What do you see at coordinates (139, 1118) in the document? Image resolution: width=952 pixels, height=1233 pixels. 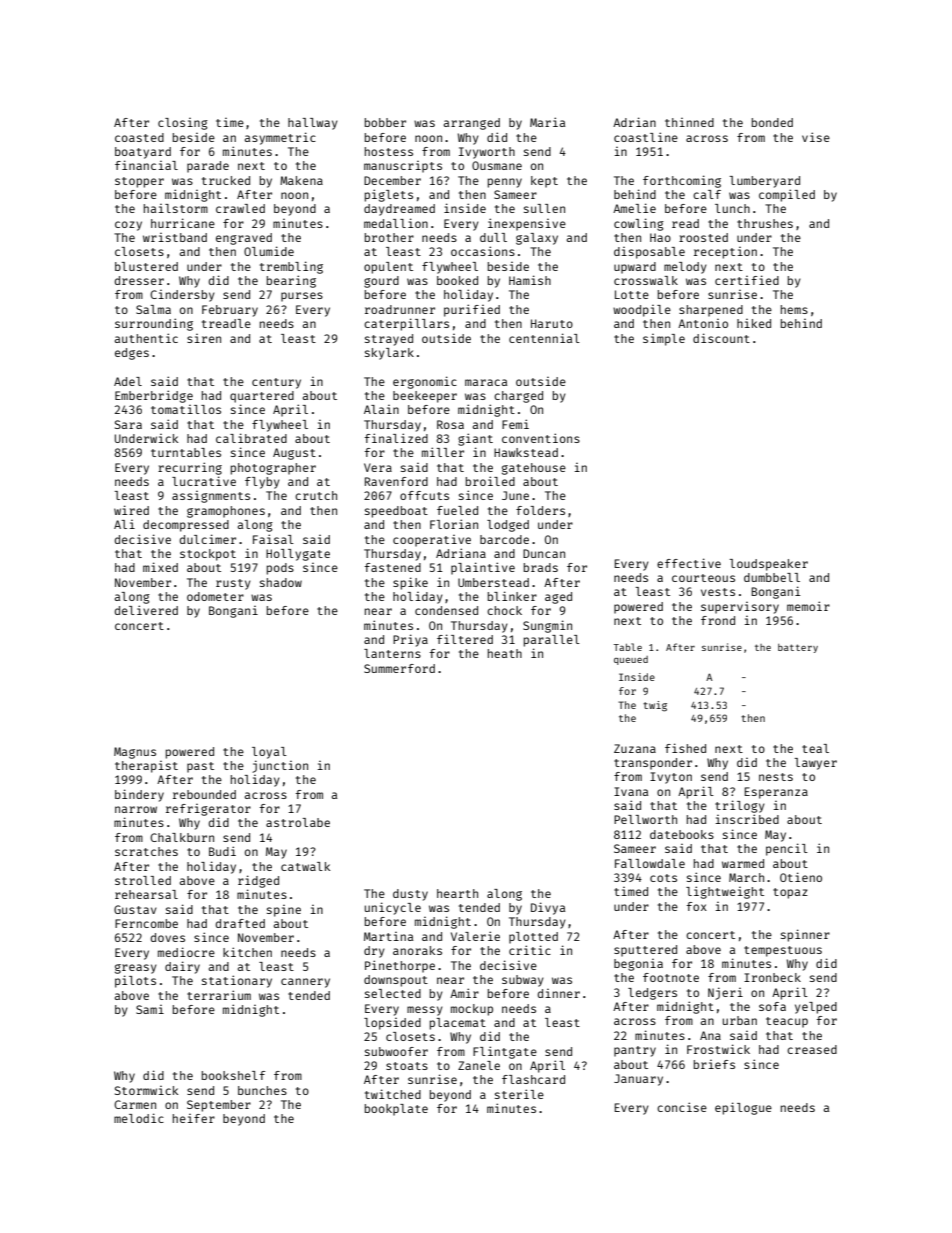 I see `melodic` at bounding box center [139, 1118].
